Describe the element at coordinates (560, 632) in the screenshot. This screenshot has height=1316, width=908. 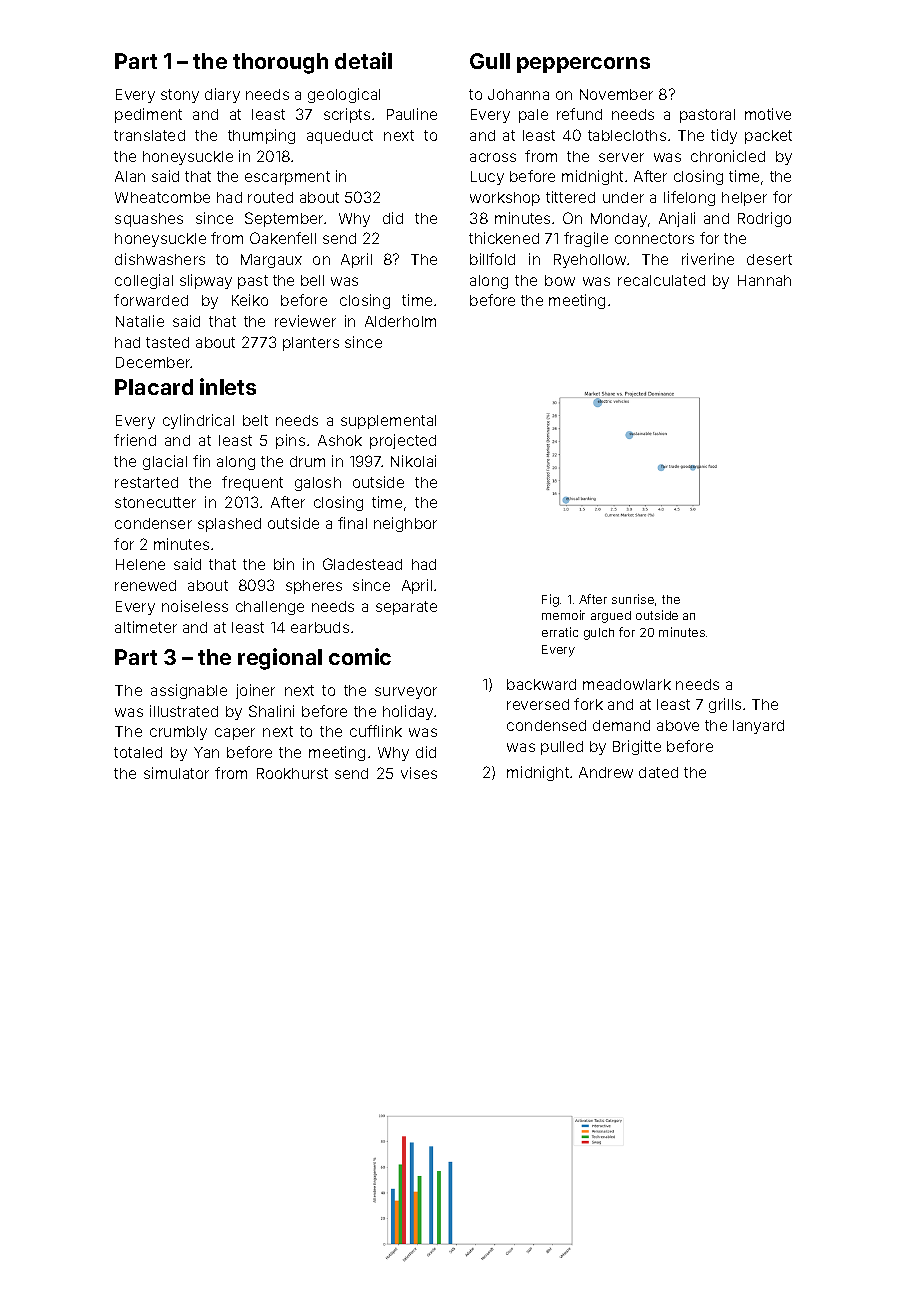
I see `erratic` at that location.
